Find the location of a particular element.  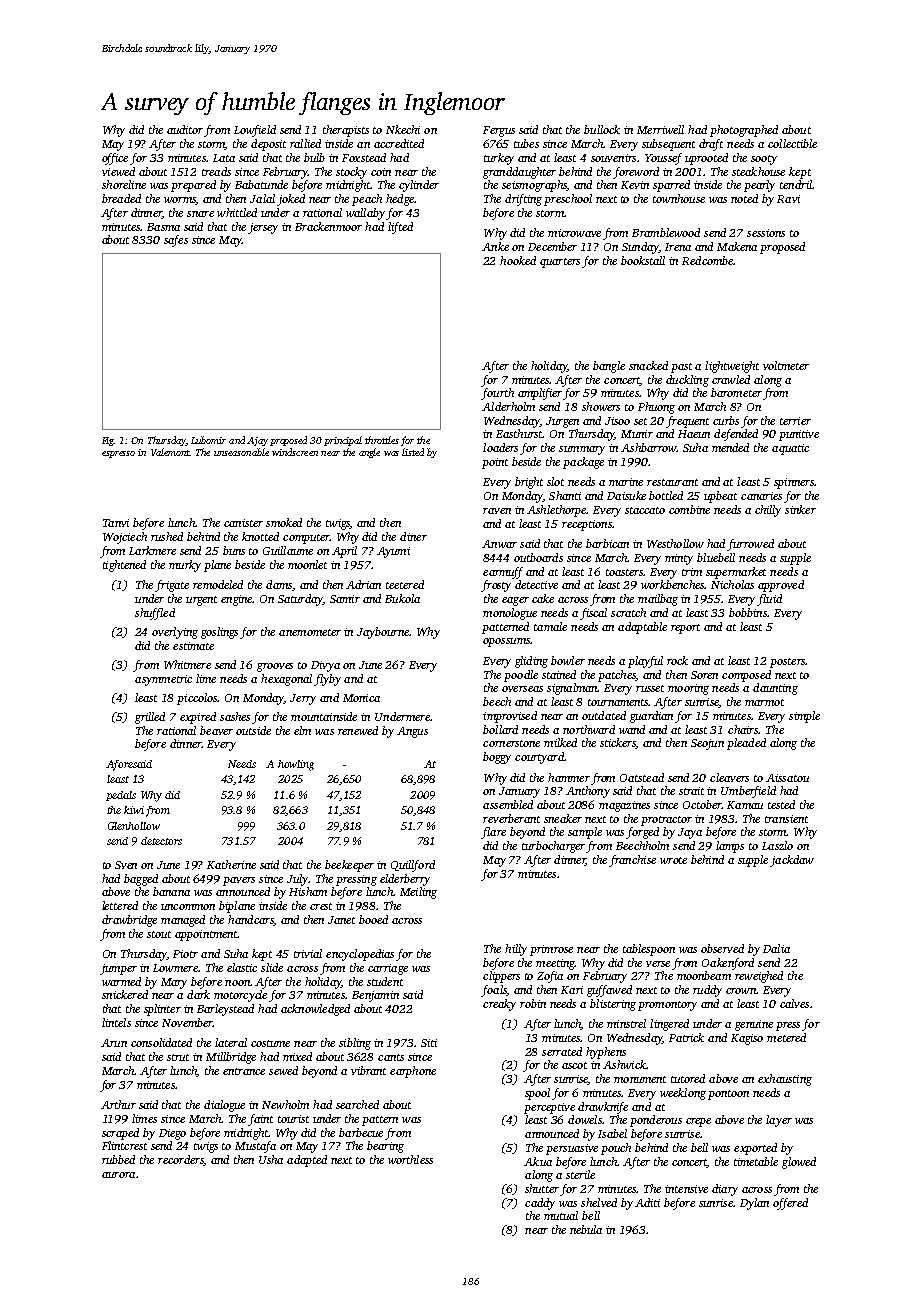

Mustafa is located at coordinates (255, 1147).
